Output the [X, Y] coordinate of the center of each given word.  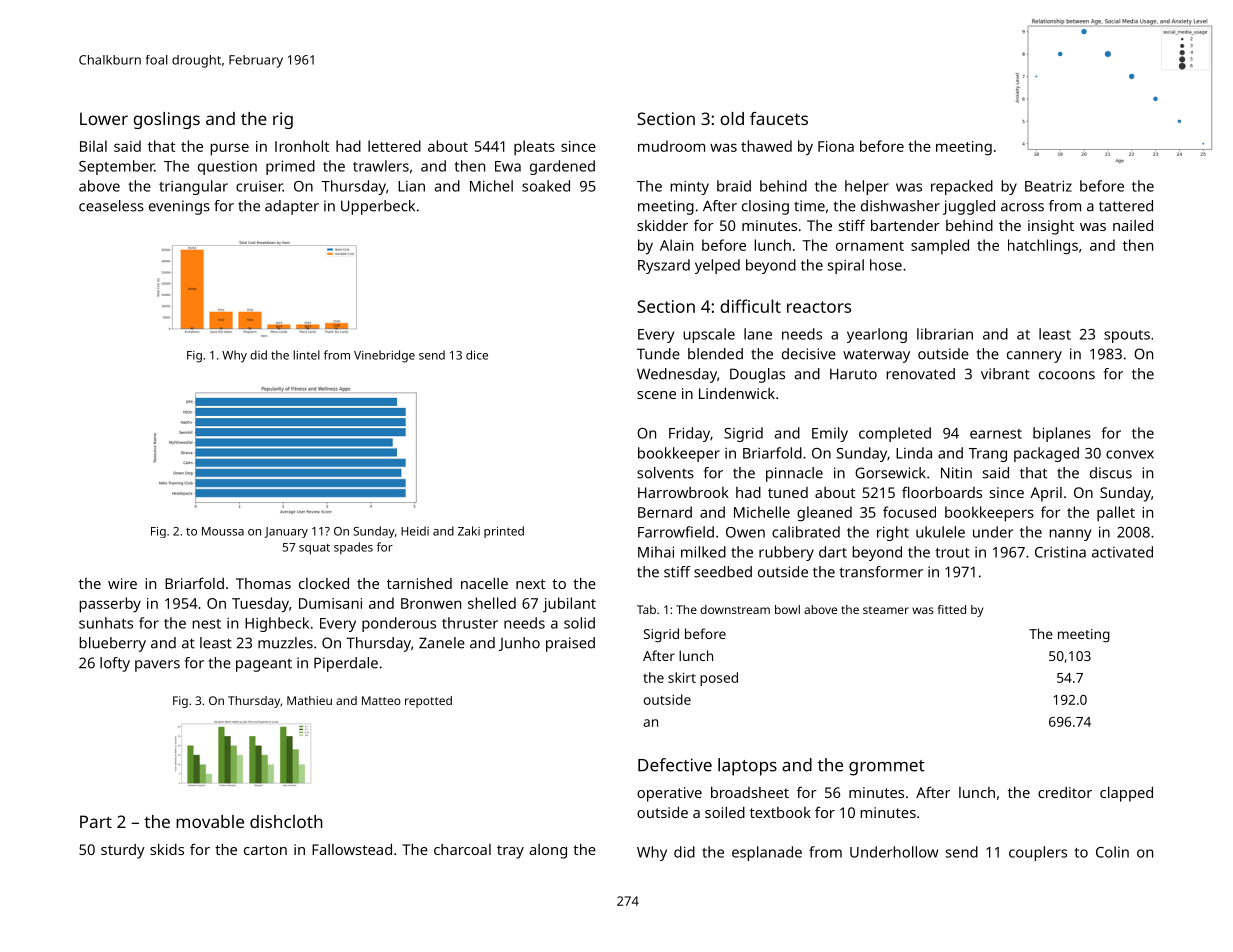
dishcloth [286, 821]
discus [1111, 473]
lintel [307, 355]
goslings [166, 120]
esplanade [767, 853]
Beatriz [1048, 186]
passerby [110, 605]
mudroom [671, 146]
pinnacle [794, 474]
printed [504, 532]
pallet [1116, 513]
